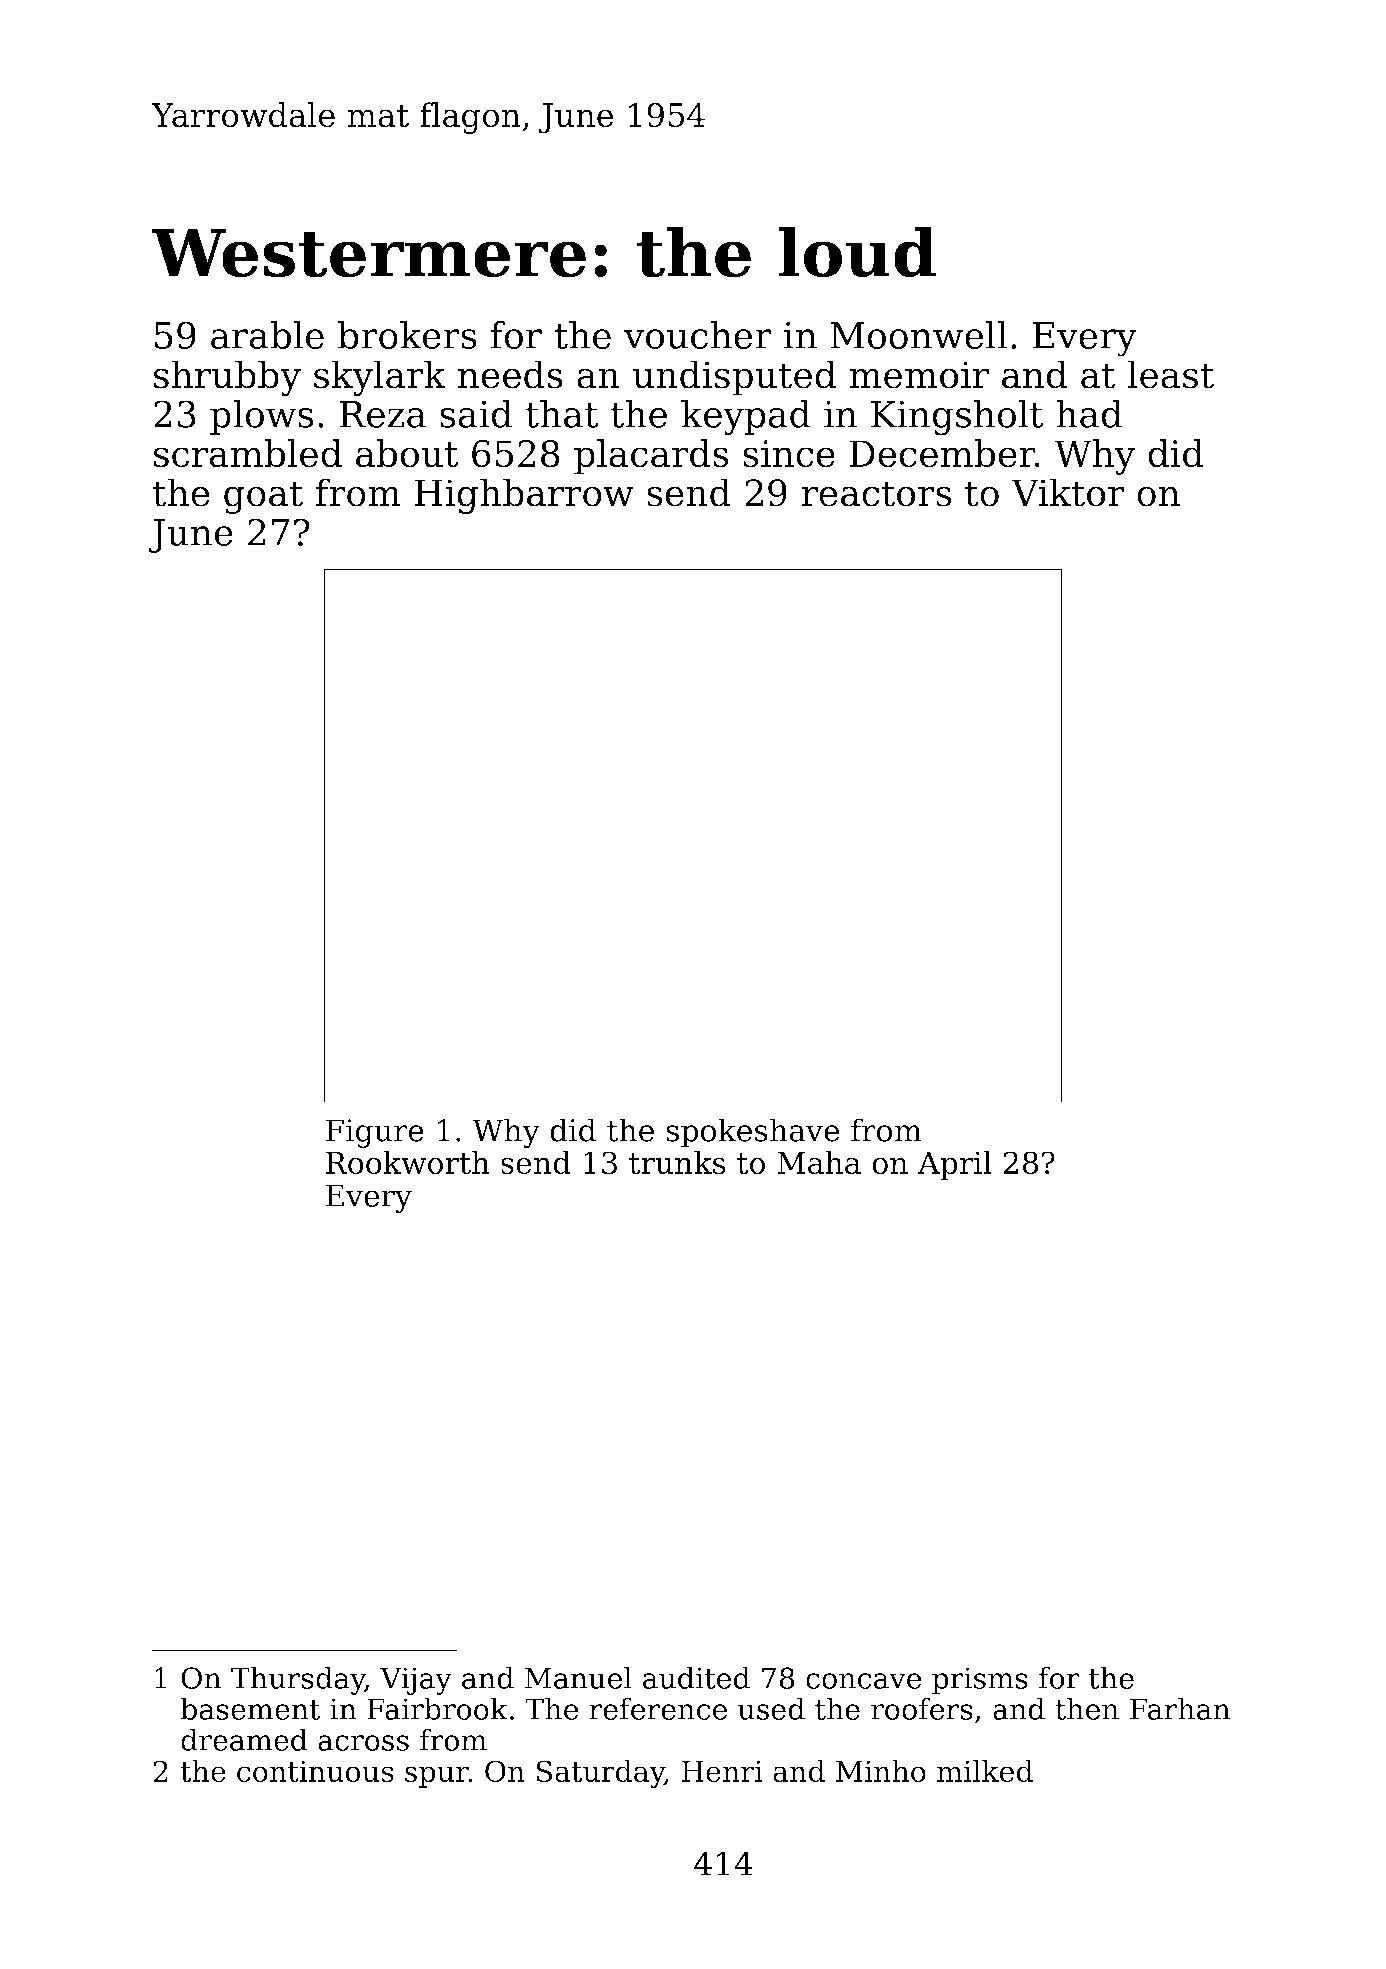  I want to click on voucher, so click(698, 335).
